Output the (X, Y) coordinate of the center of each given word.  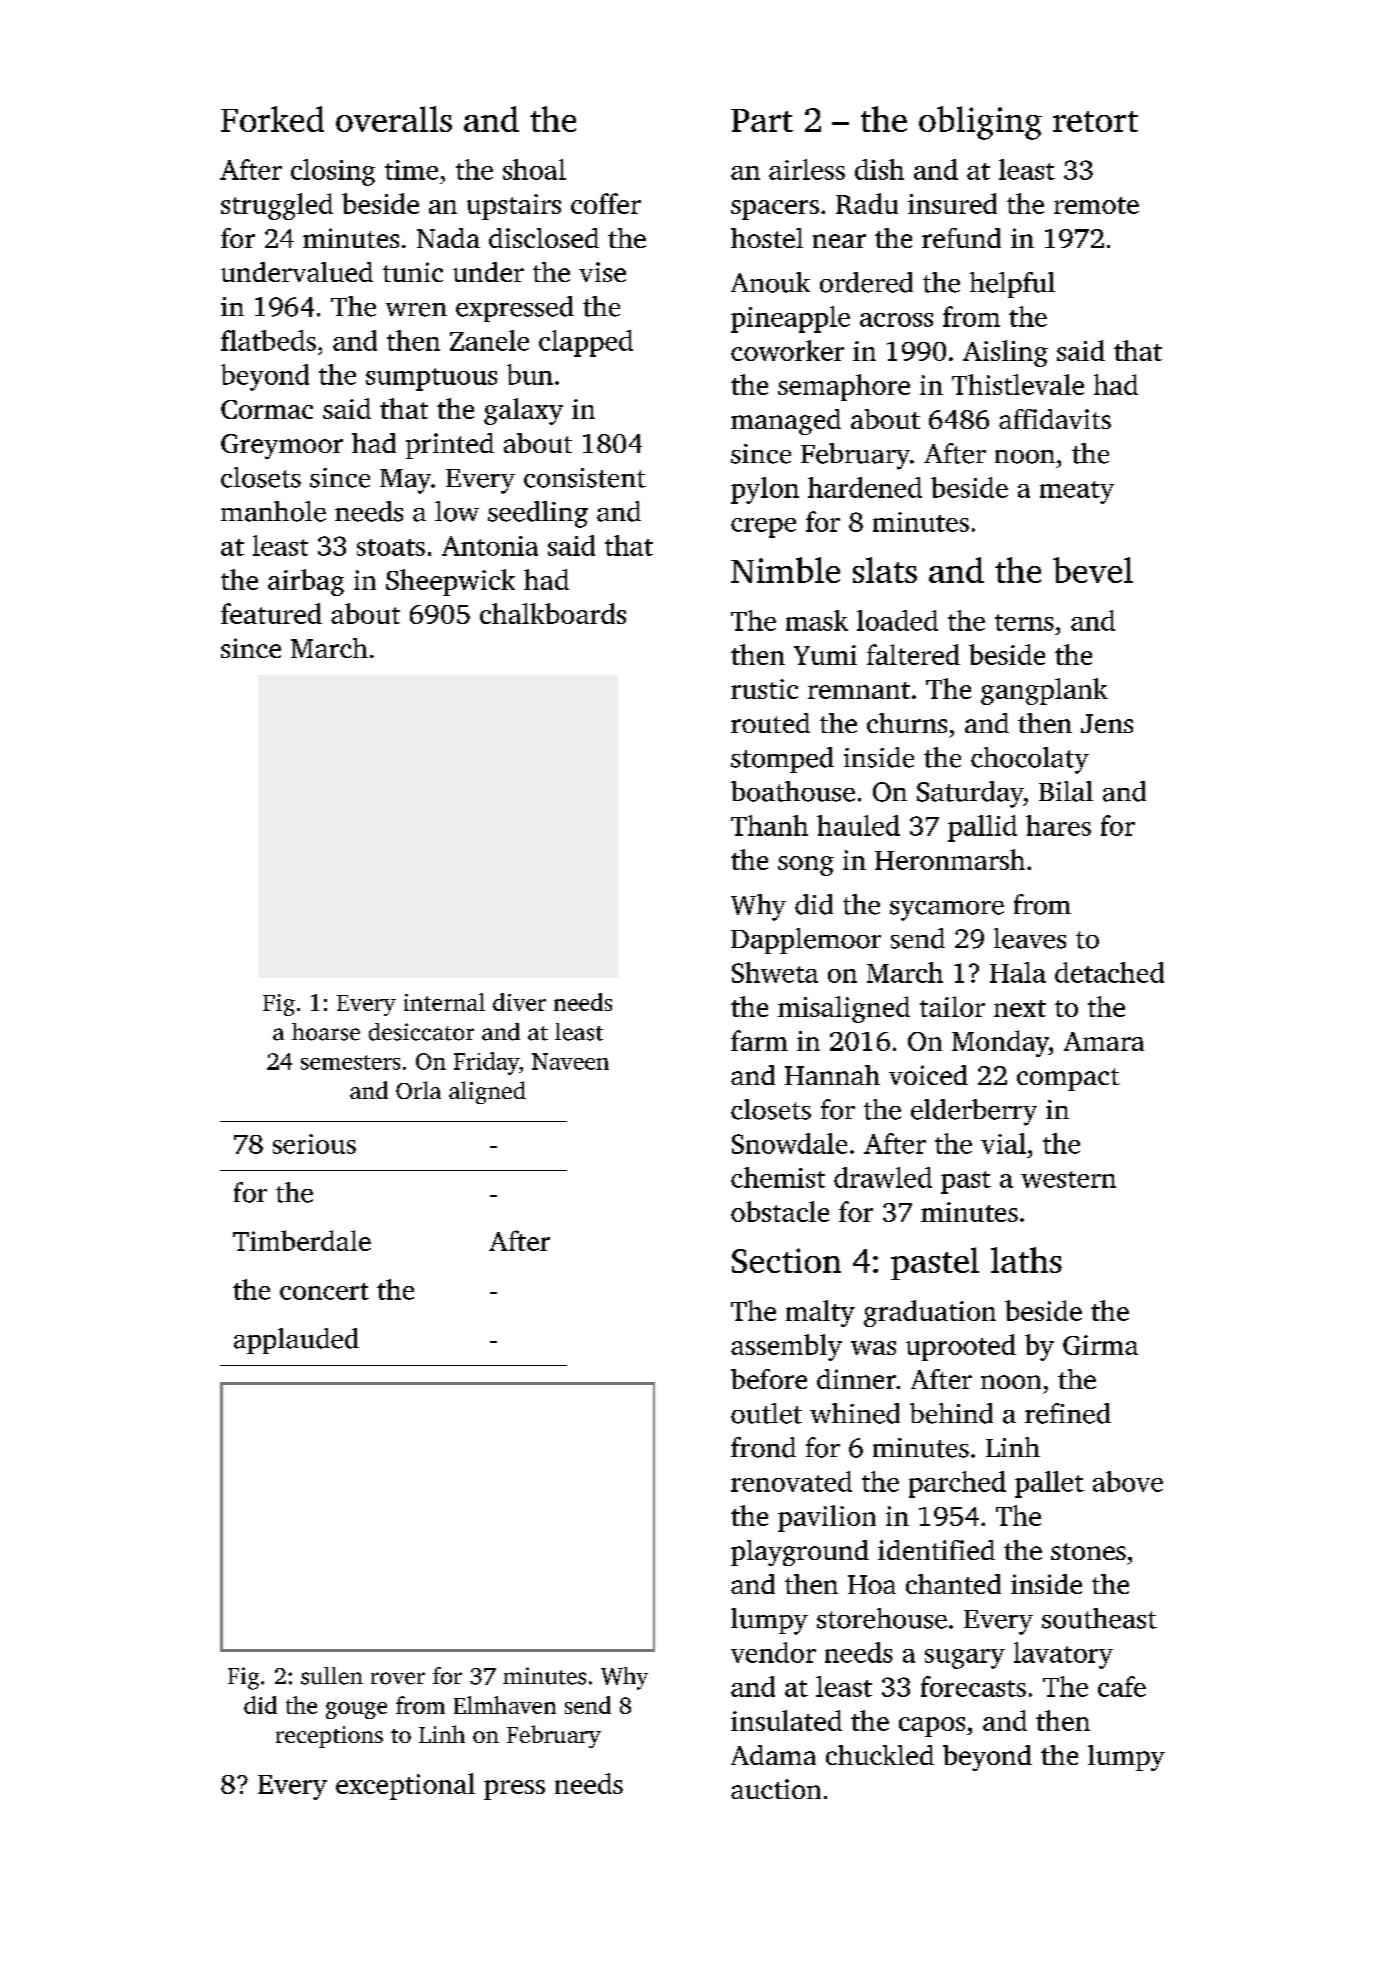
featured (271, 613)
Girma (1100, 1345)
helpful (1012, 285)
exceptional (405, 1786)
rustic (764, 689)
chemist (778, 1177)
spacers (775, 210)
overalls (394, 119)
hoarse (326, 1032)
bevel (1093, 570)
